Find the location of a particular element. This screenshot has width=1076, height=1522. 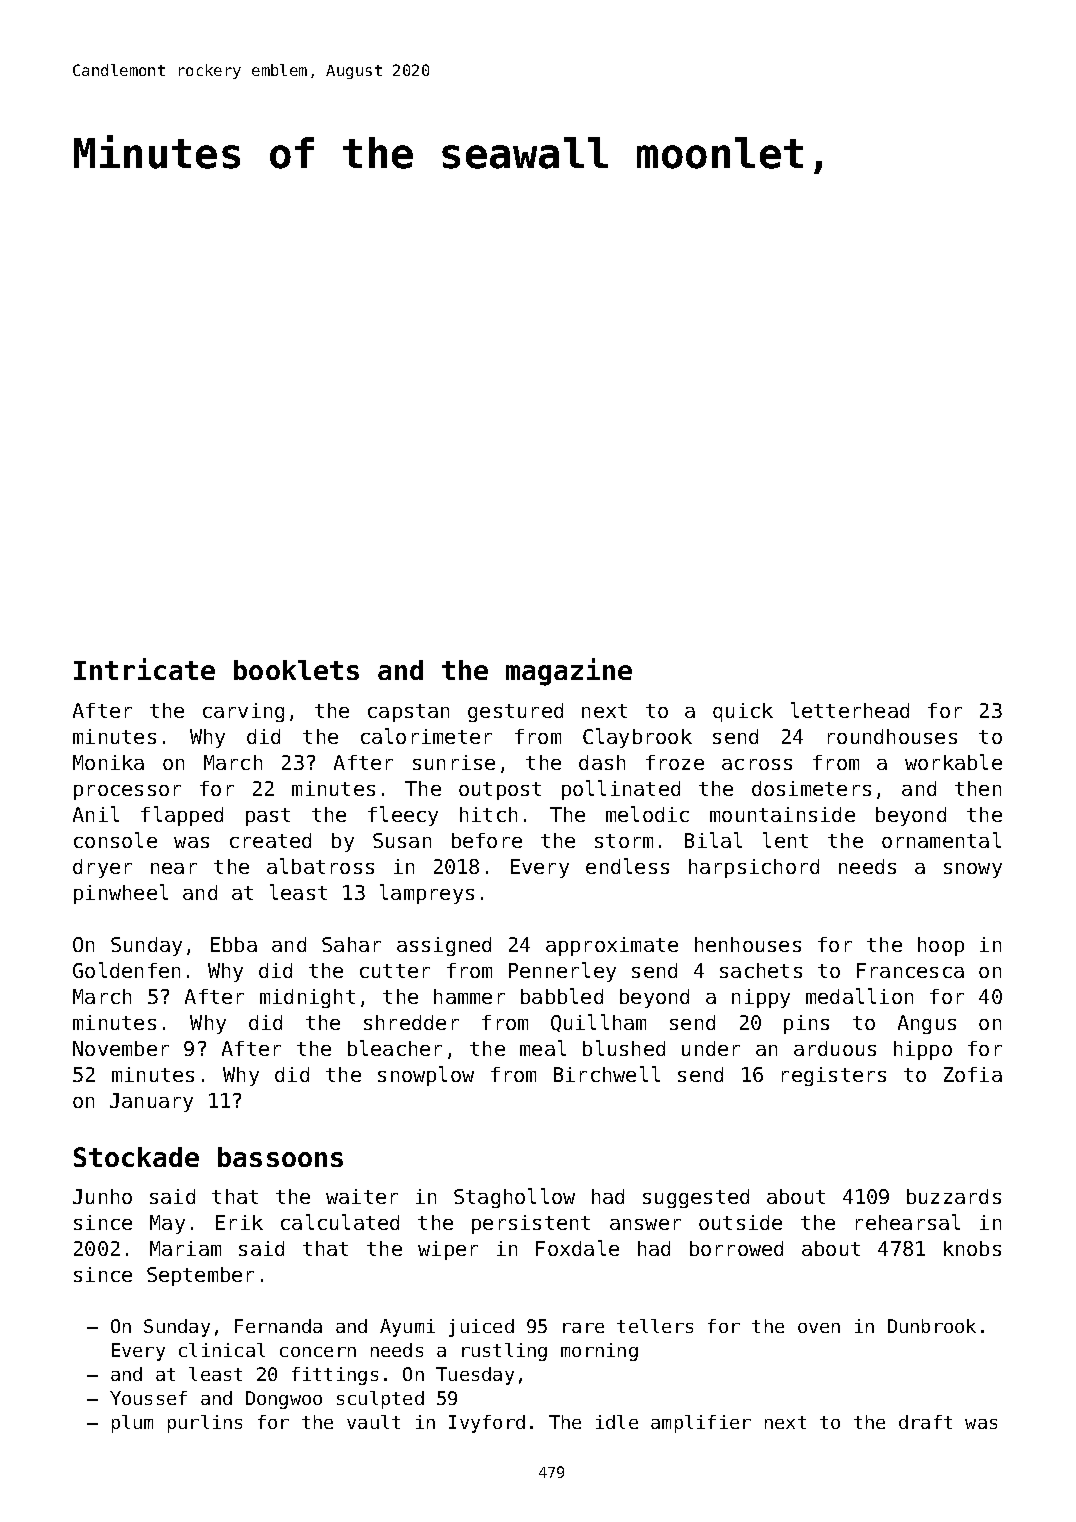

Dongwoo is located at coordinates (284, 1400).
